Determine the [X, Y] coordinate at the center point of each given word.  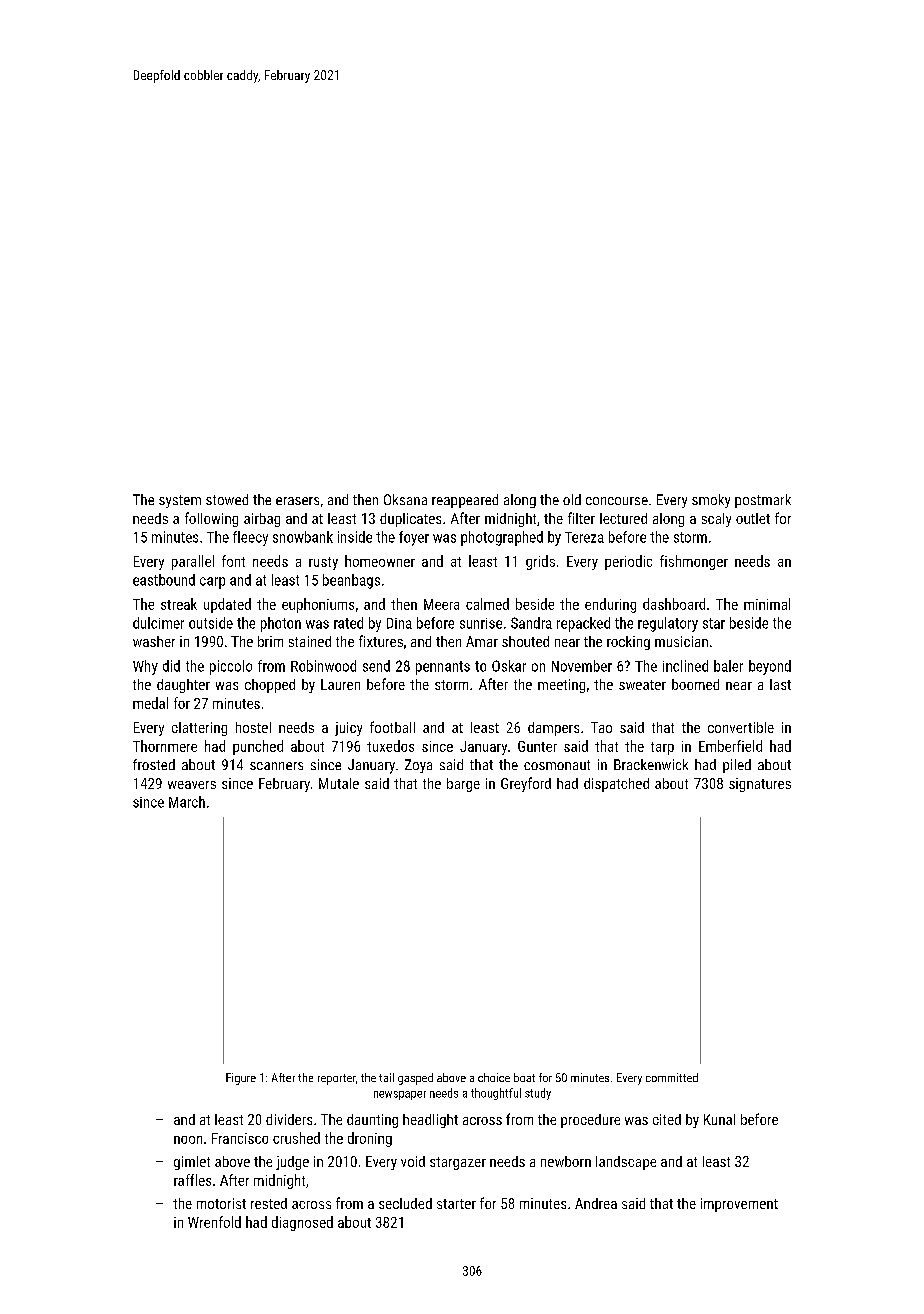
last [780, 684]
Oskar [509, 666]
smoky [711, 501]
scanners [276, 766]
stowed [227, 499]
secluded [405, 1203]
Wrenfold [214, 1222]
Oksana [405, 499]
